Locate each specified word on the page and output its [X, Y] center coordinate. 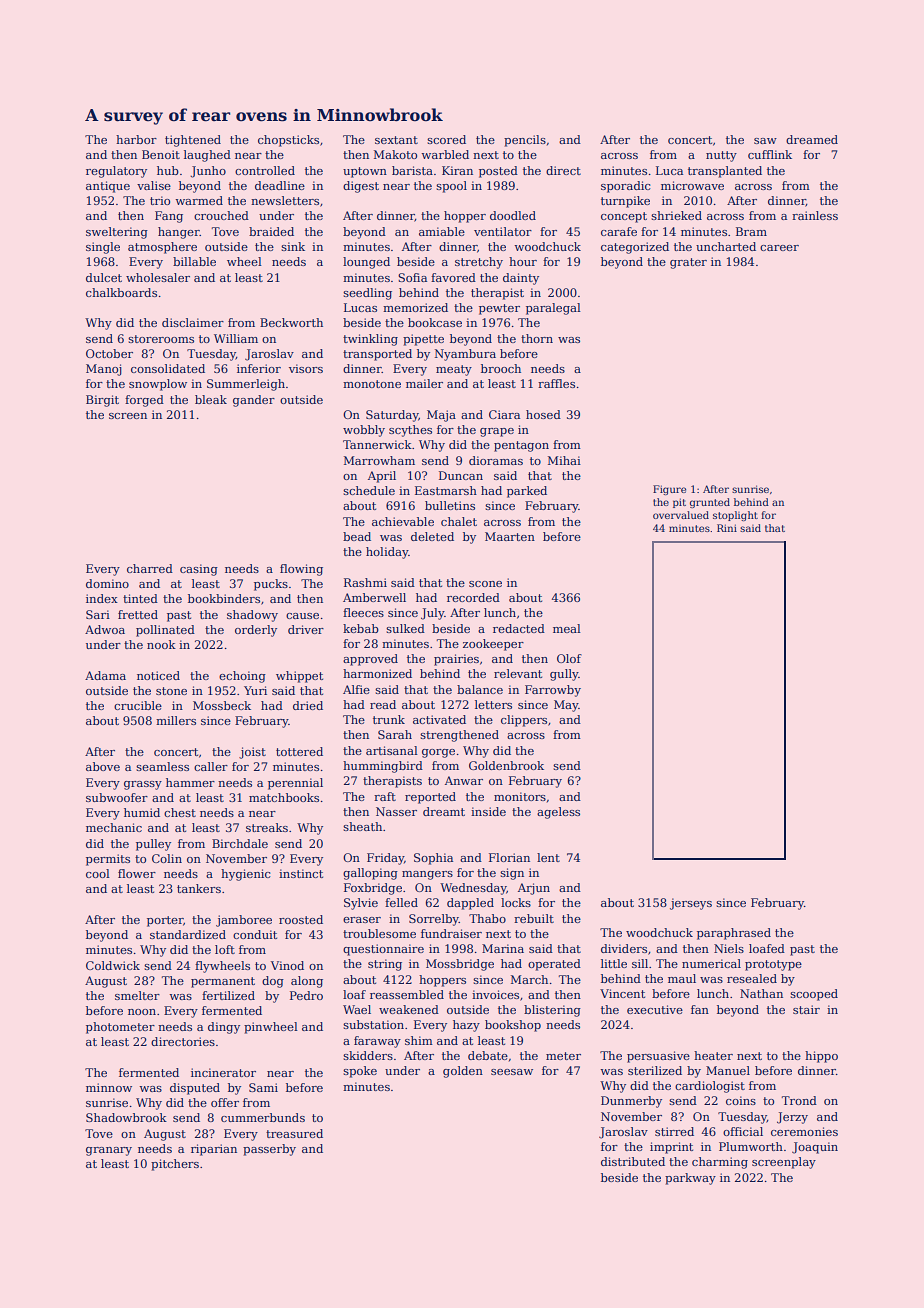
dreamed [812, 139]
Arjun [534, 889]
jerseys [691, 904]
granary [109, 1151]
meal [567, 628]
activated [439, 719]
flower [137, 873]
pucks [271, 585]
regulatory [116, 172]
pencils [525, 141]
